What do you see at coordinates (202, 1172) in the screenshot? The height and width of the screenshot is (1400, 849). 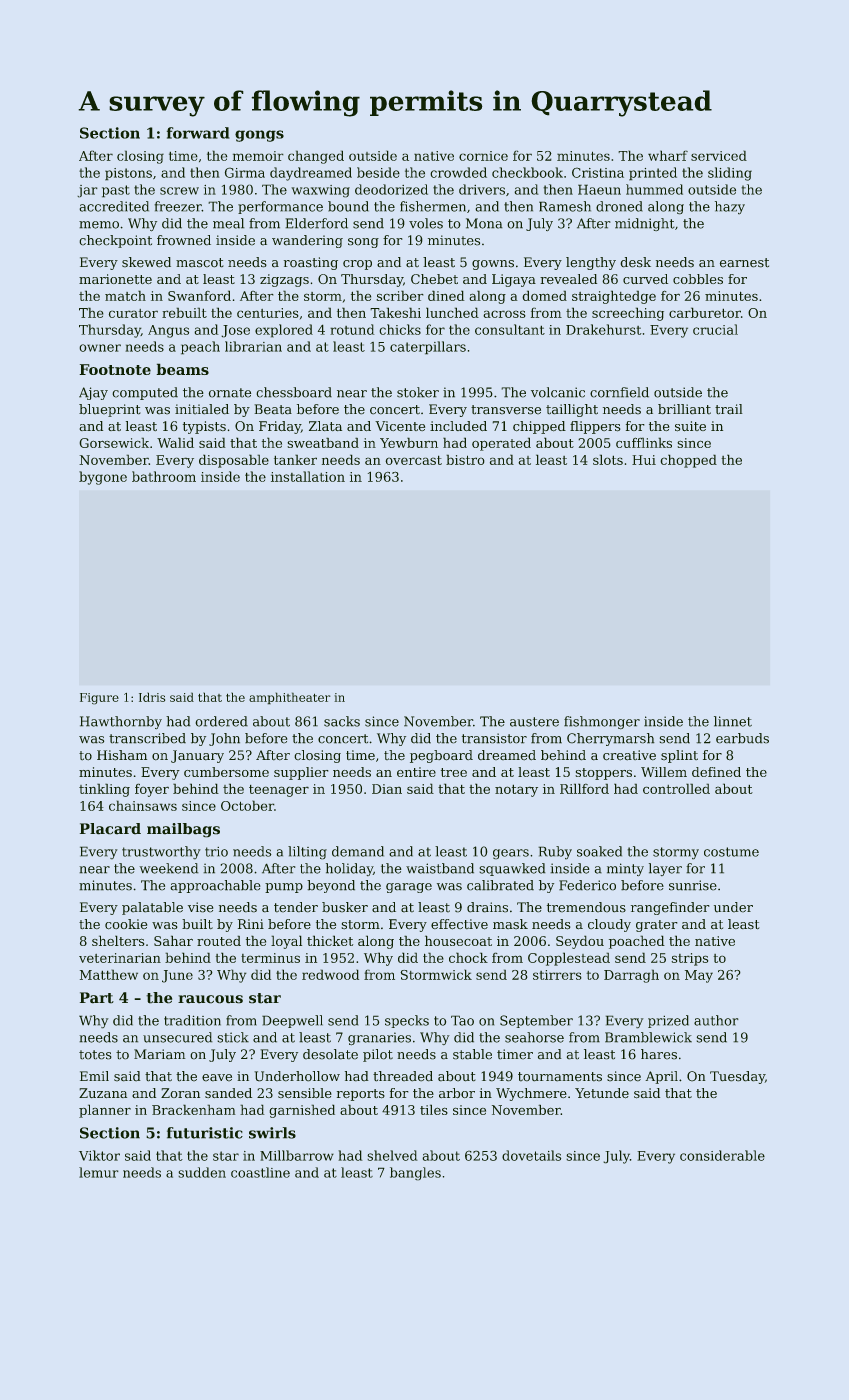 I see `sudden` at bounding box center [202, 1172].
